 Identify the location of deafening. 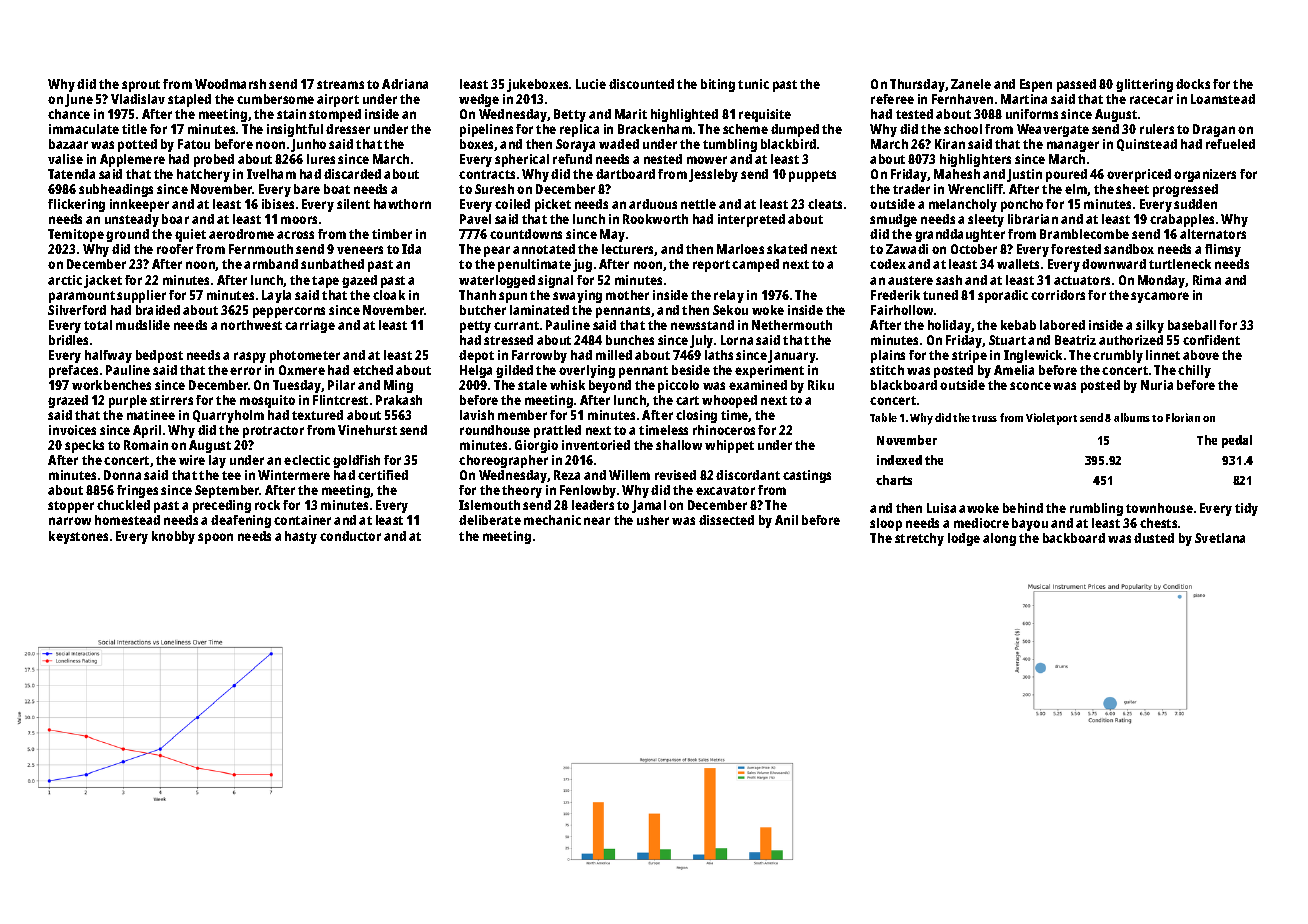
(241, 521).
